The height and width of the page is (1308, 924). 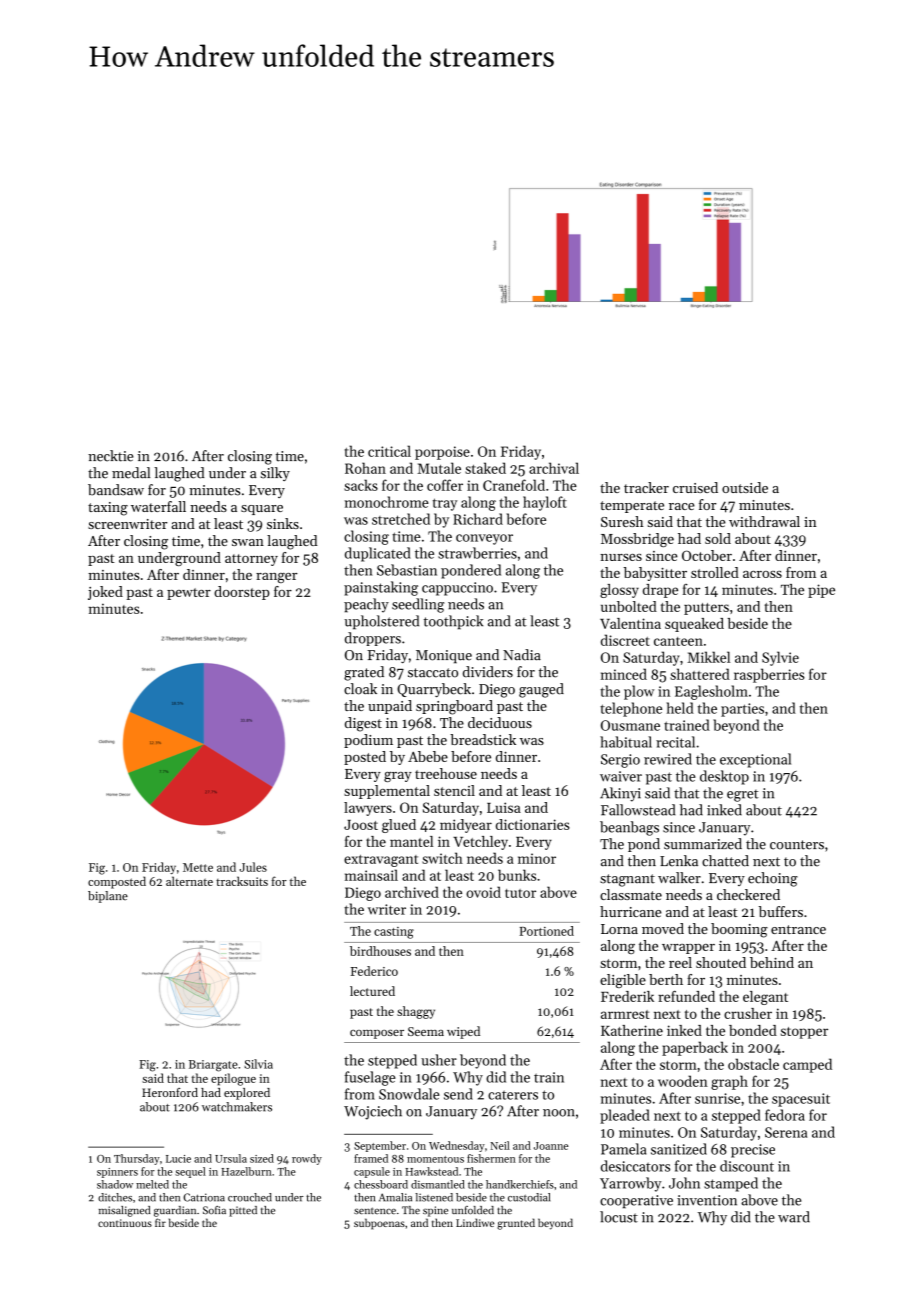 What do you see at coordinates (646, 487) in the page?
I see `tracker` at bounding box center [646, 487].
